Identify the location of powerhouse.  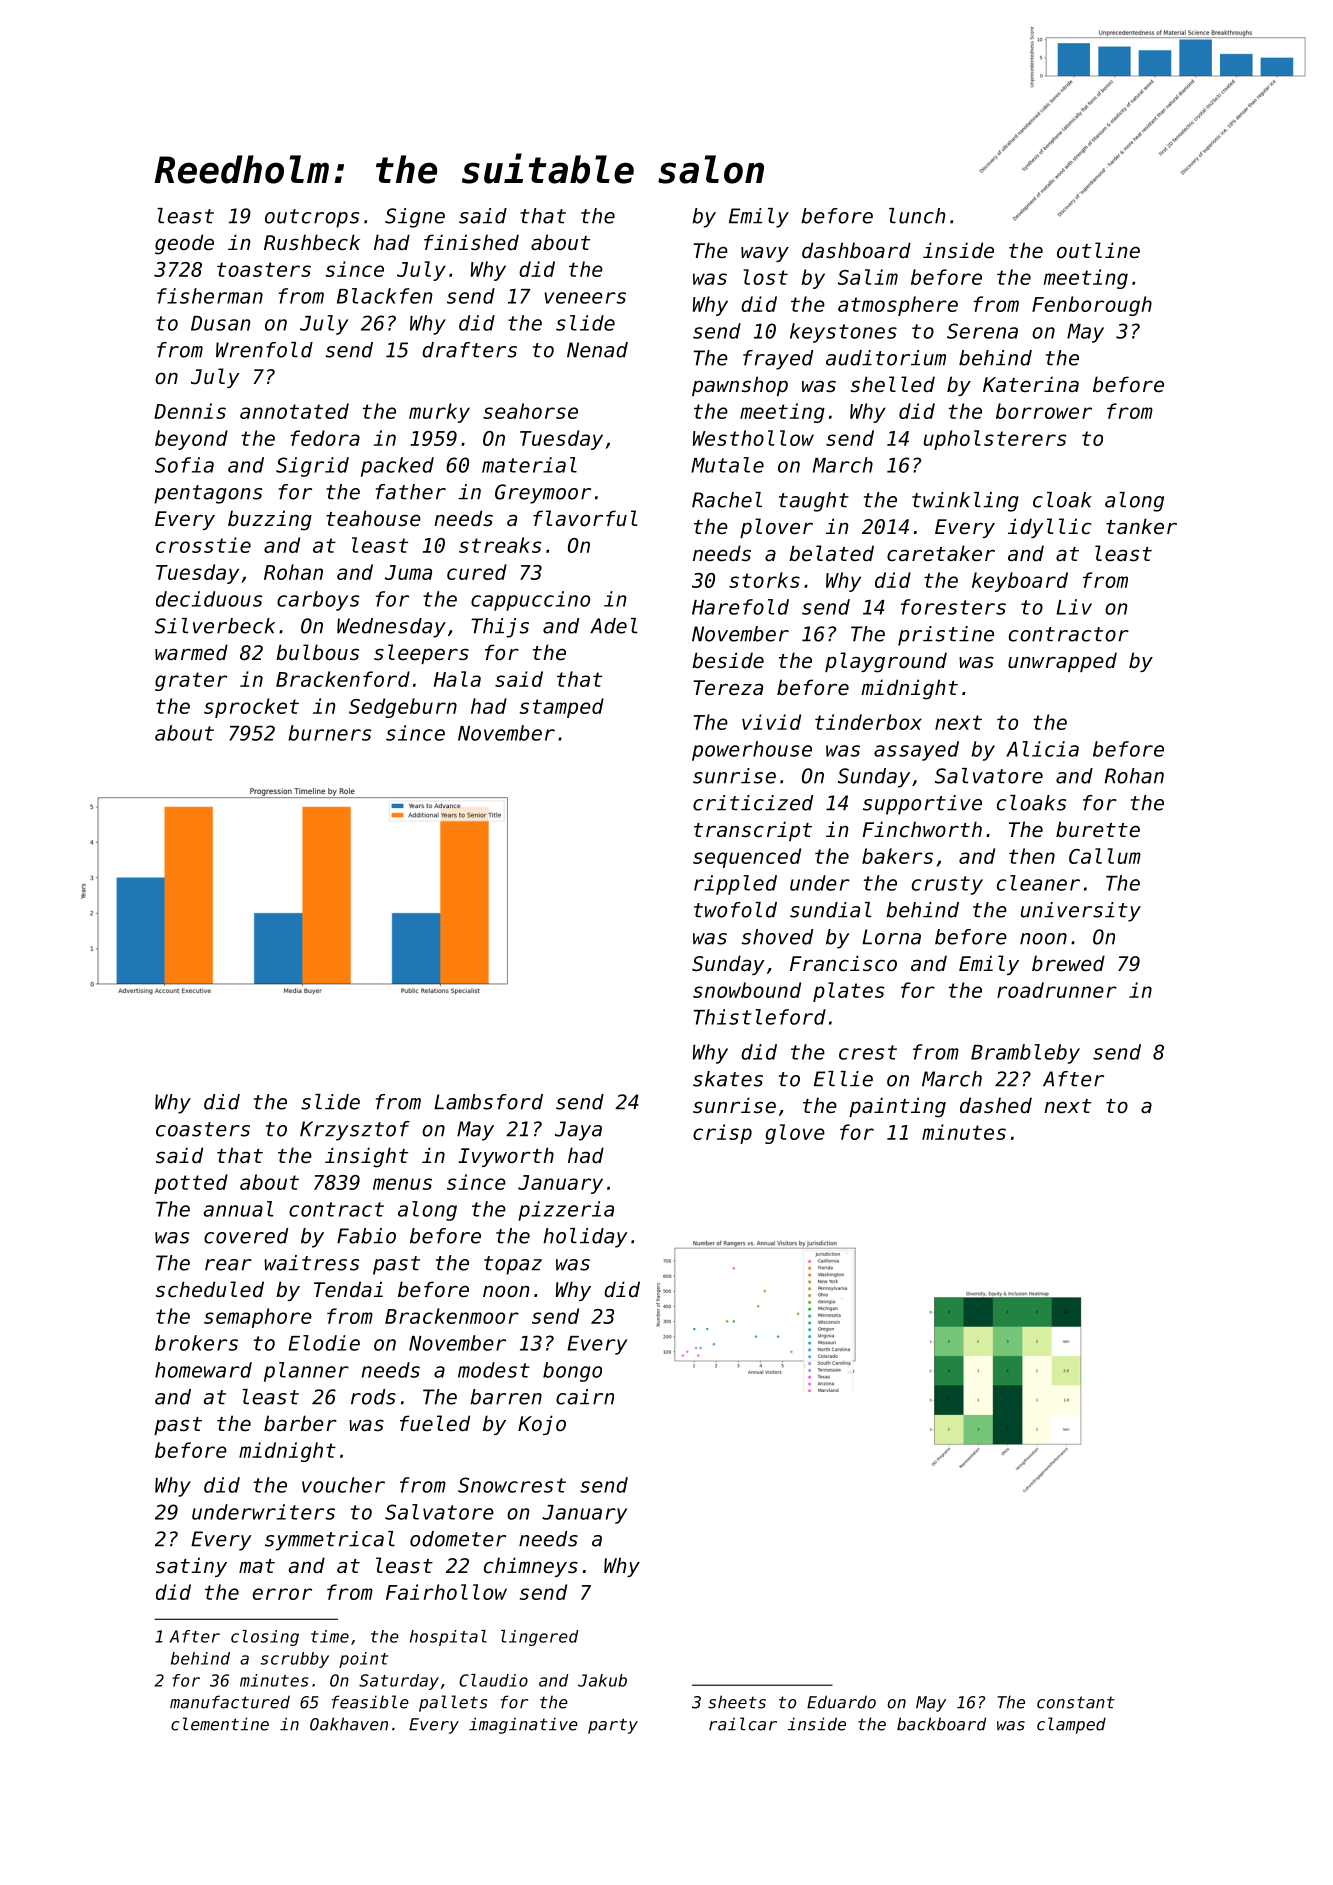
(752, 751).
